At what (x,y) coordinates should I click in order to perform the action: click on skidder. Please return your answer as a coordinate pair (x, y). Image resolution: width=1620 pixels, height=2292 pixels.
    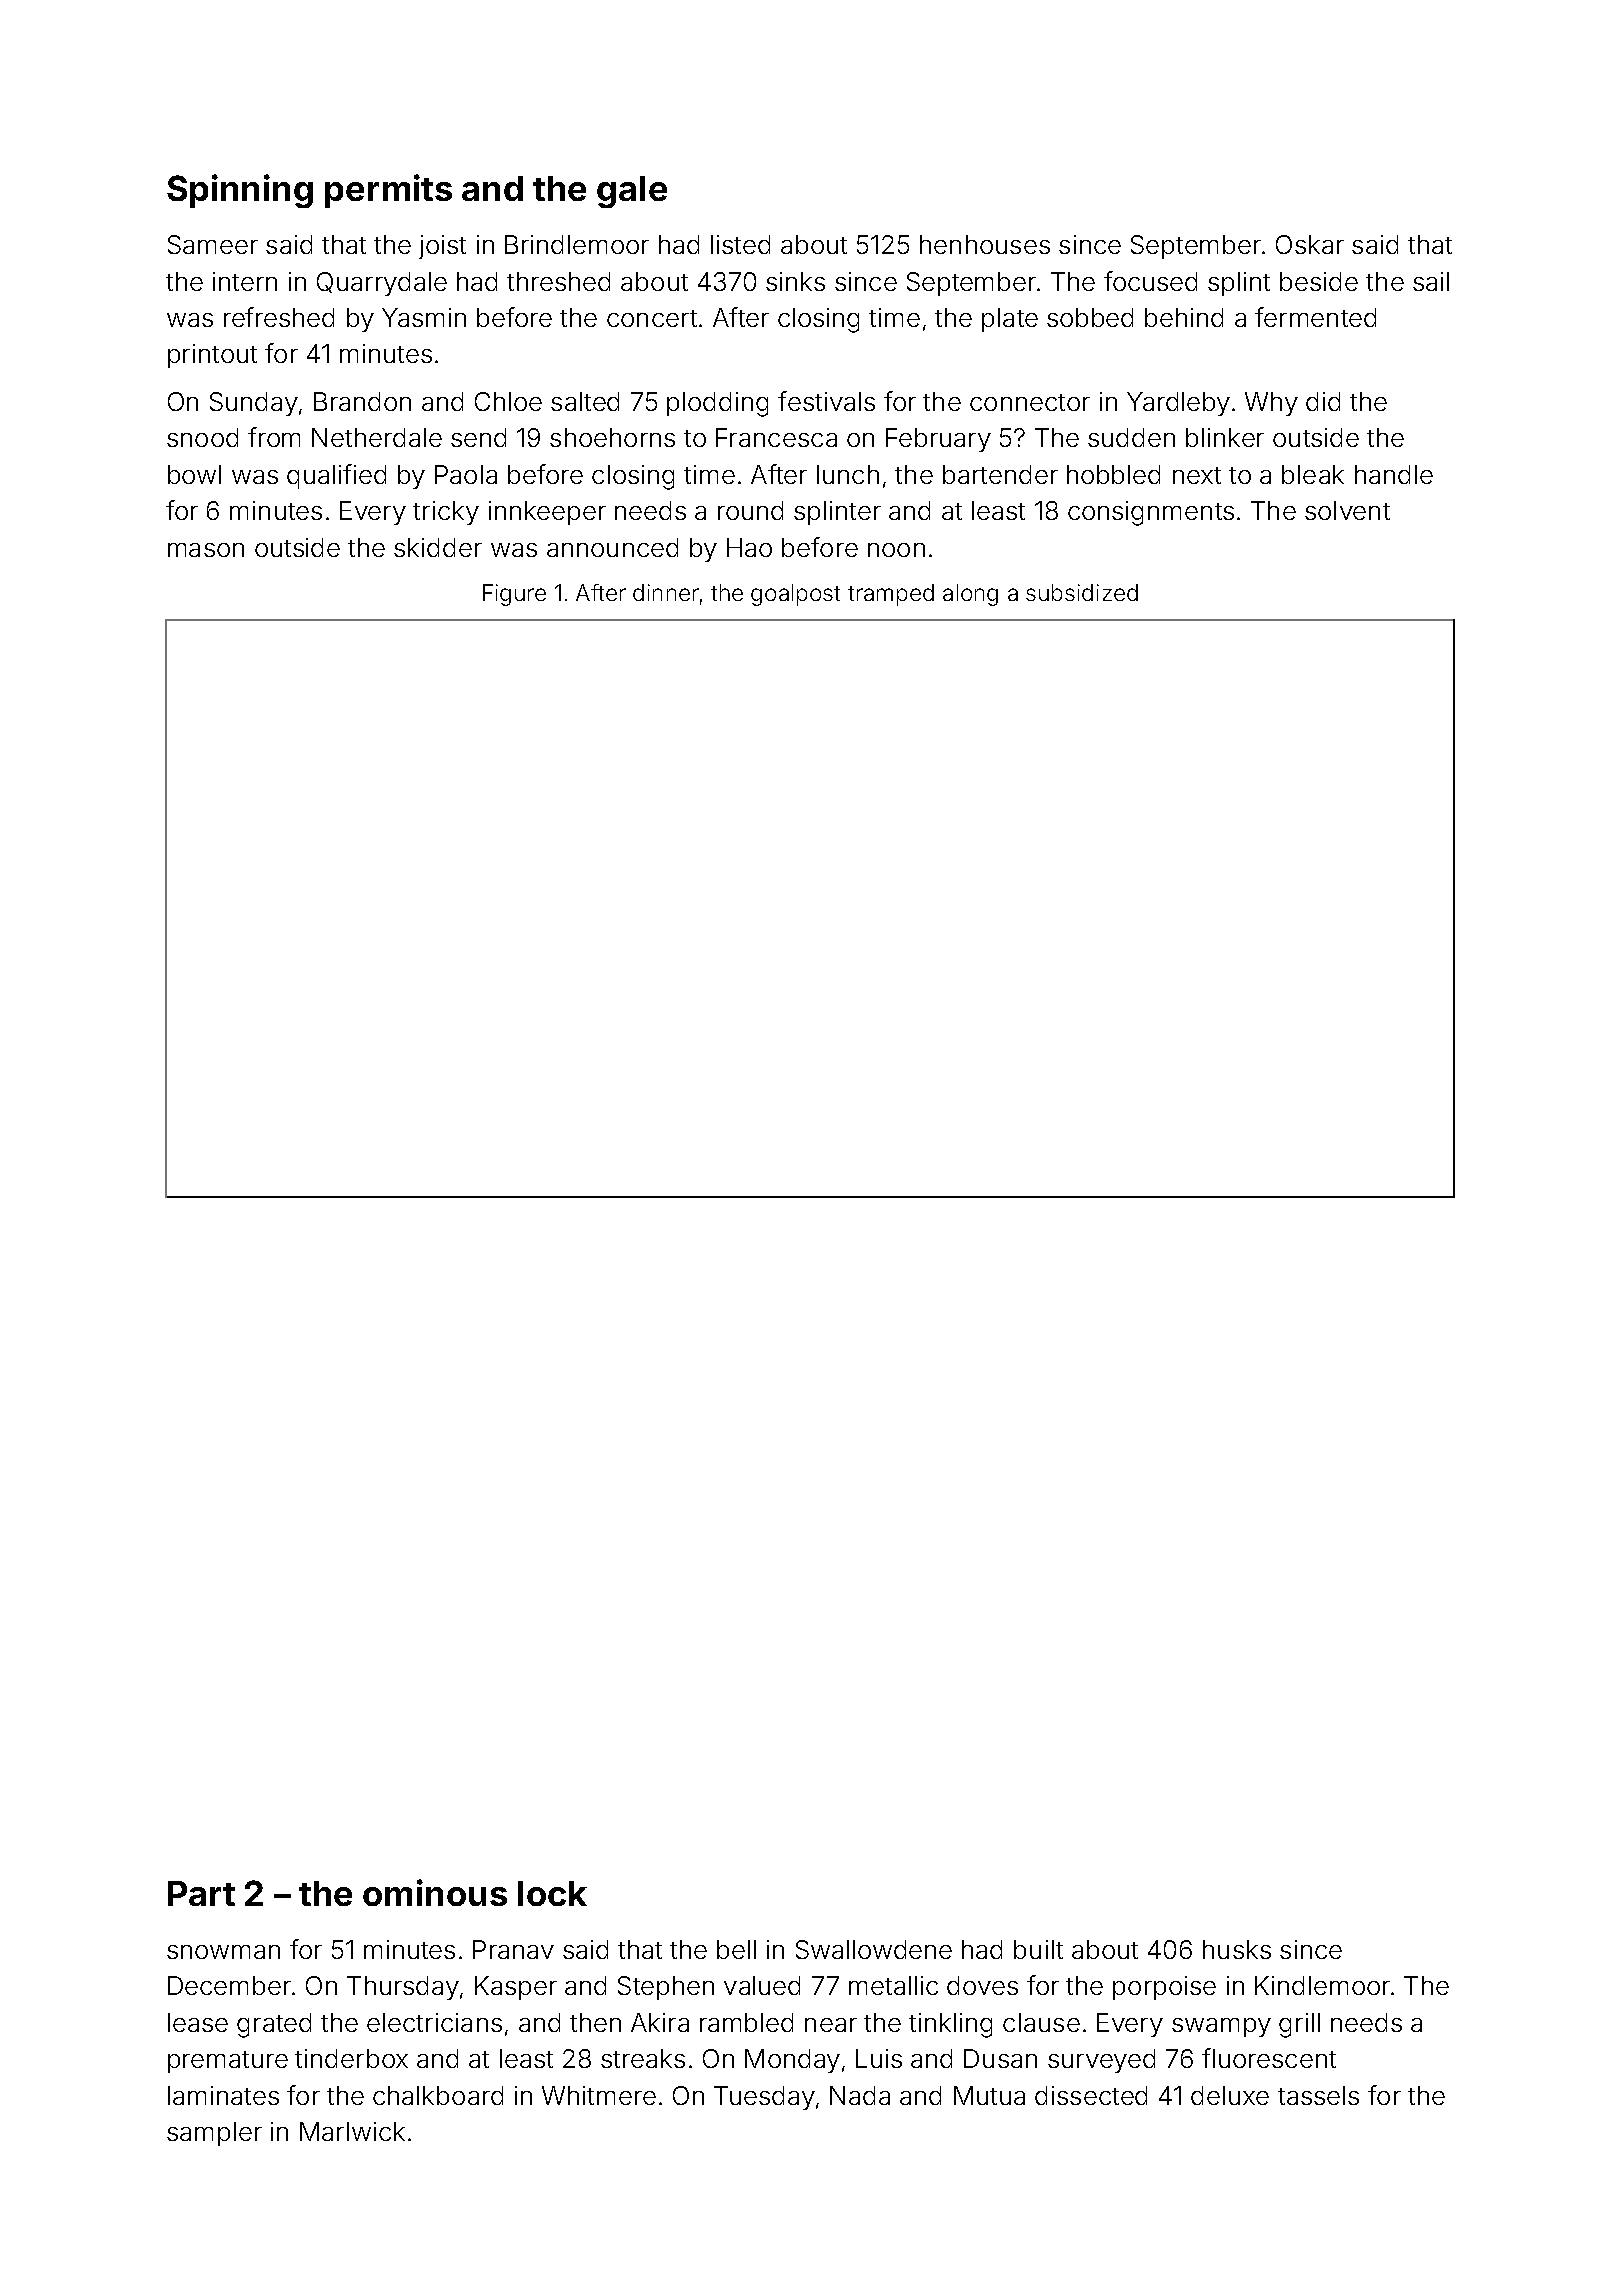
    Looking at the image, I should click on (438, 547).
